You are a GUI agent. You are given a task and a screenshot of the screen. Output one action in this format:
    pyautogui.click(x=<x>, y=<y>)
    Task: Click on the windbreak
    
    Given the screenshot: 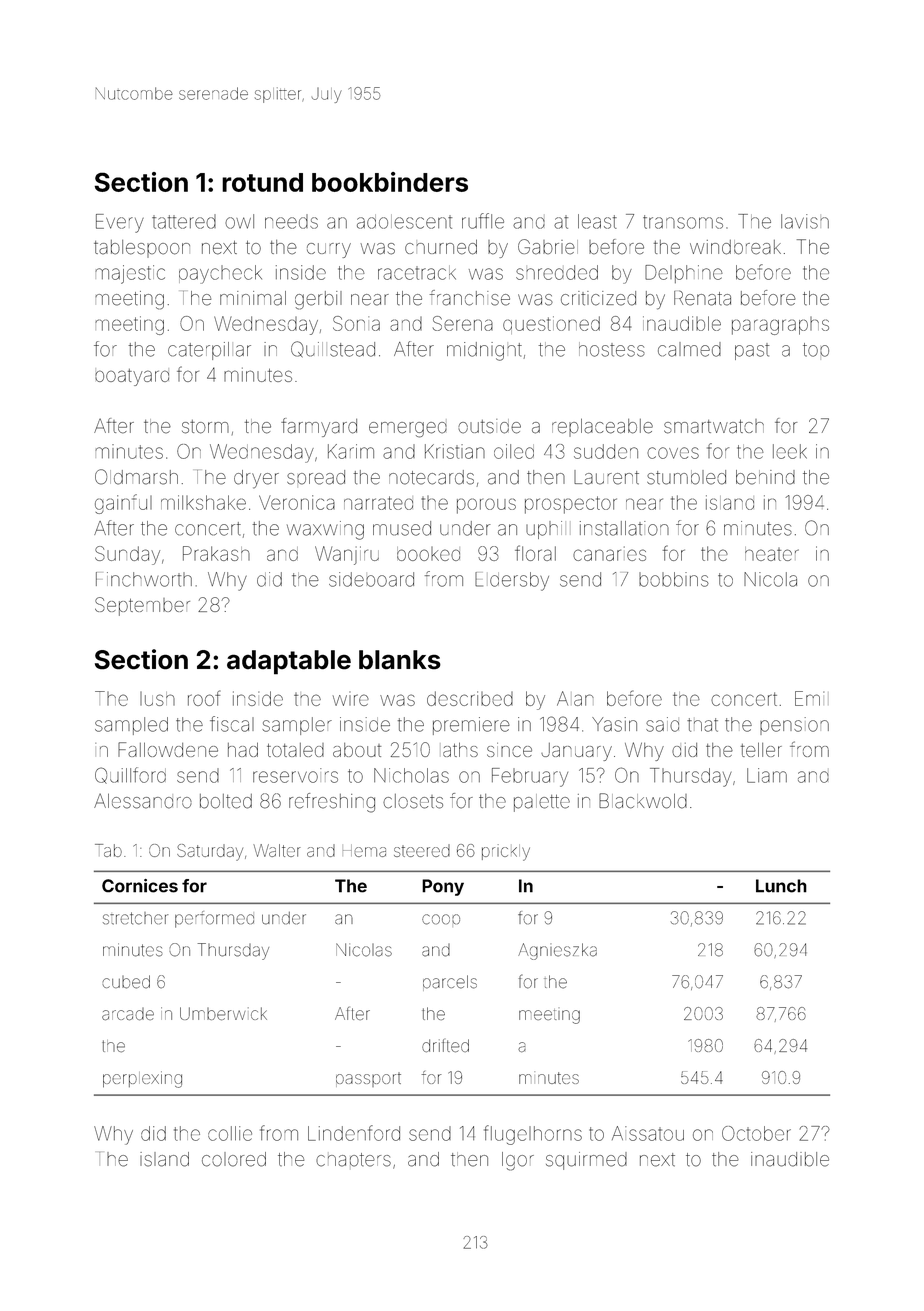 What is the action you would take?
    pyautogui.click(x=735, y=247)
